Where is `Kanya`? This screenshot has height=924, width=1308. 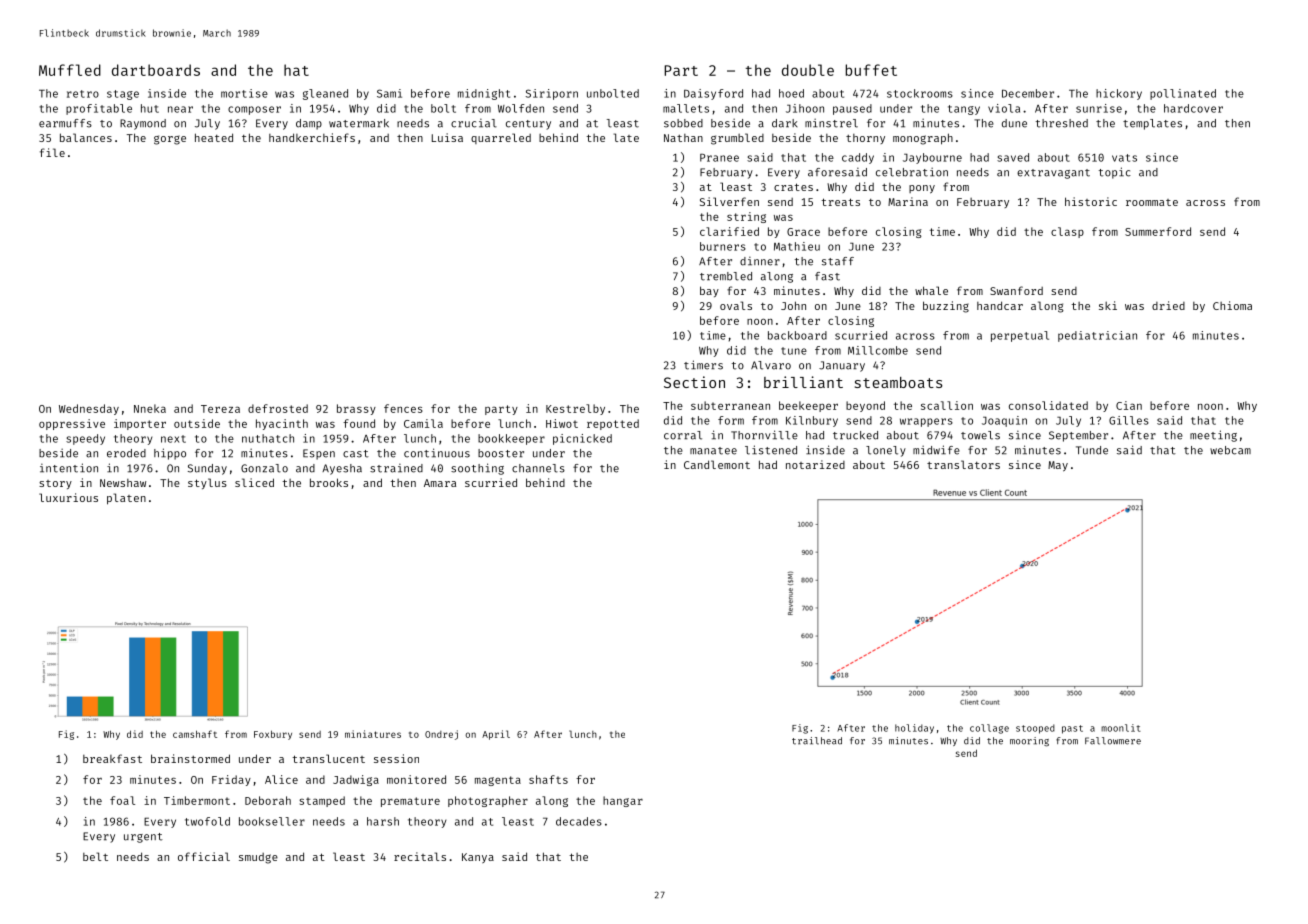 Kanya is located at coordinates (478, 858).
